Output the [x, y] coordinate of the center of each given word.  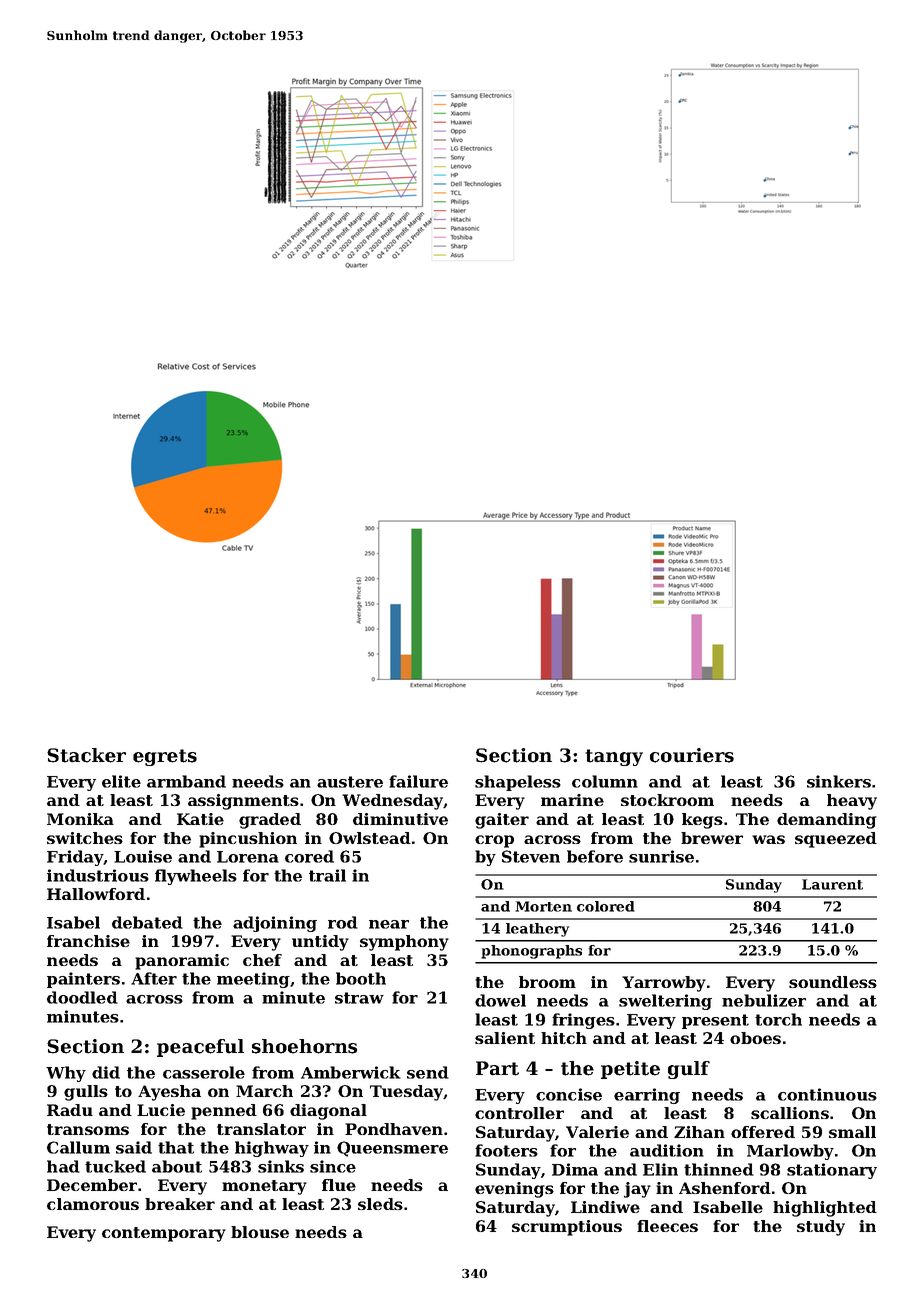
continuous [827, 1094]
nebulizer [764, 1000]
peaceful [200, 1048]
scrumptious [567, 1228]
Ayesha [169, 1093]
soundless [833, 982]
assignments [243, 802]
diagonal [328, 1112]
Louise [143, 856]
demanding [827, 821]
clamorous [93, 1204]
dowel [500, 1000]
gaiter [502, 821]
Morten [543, 906]
